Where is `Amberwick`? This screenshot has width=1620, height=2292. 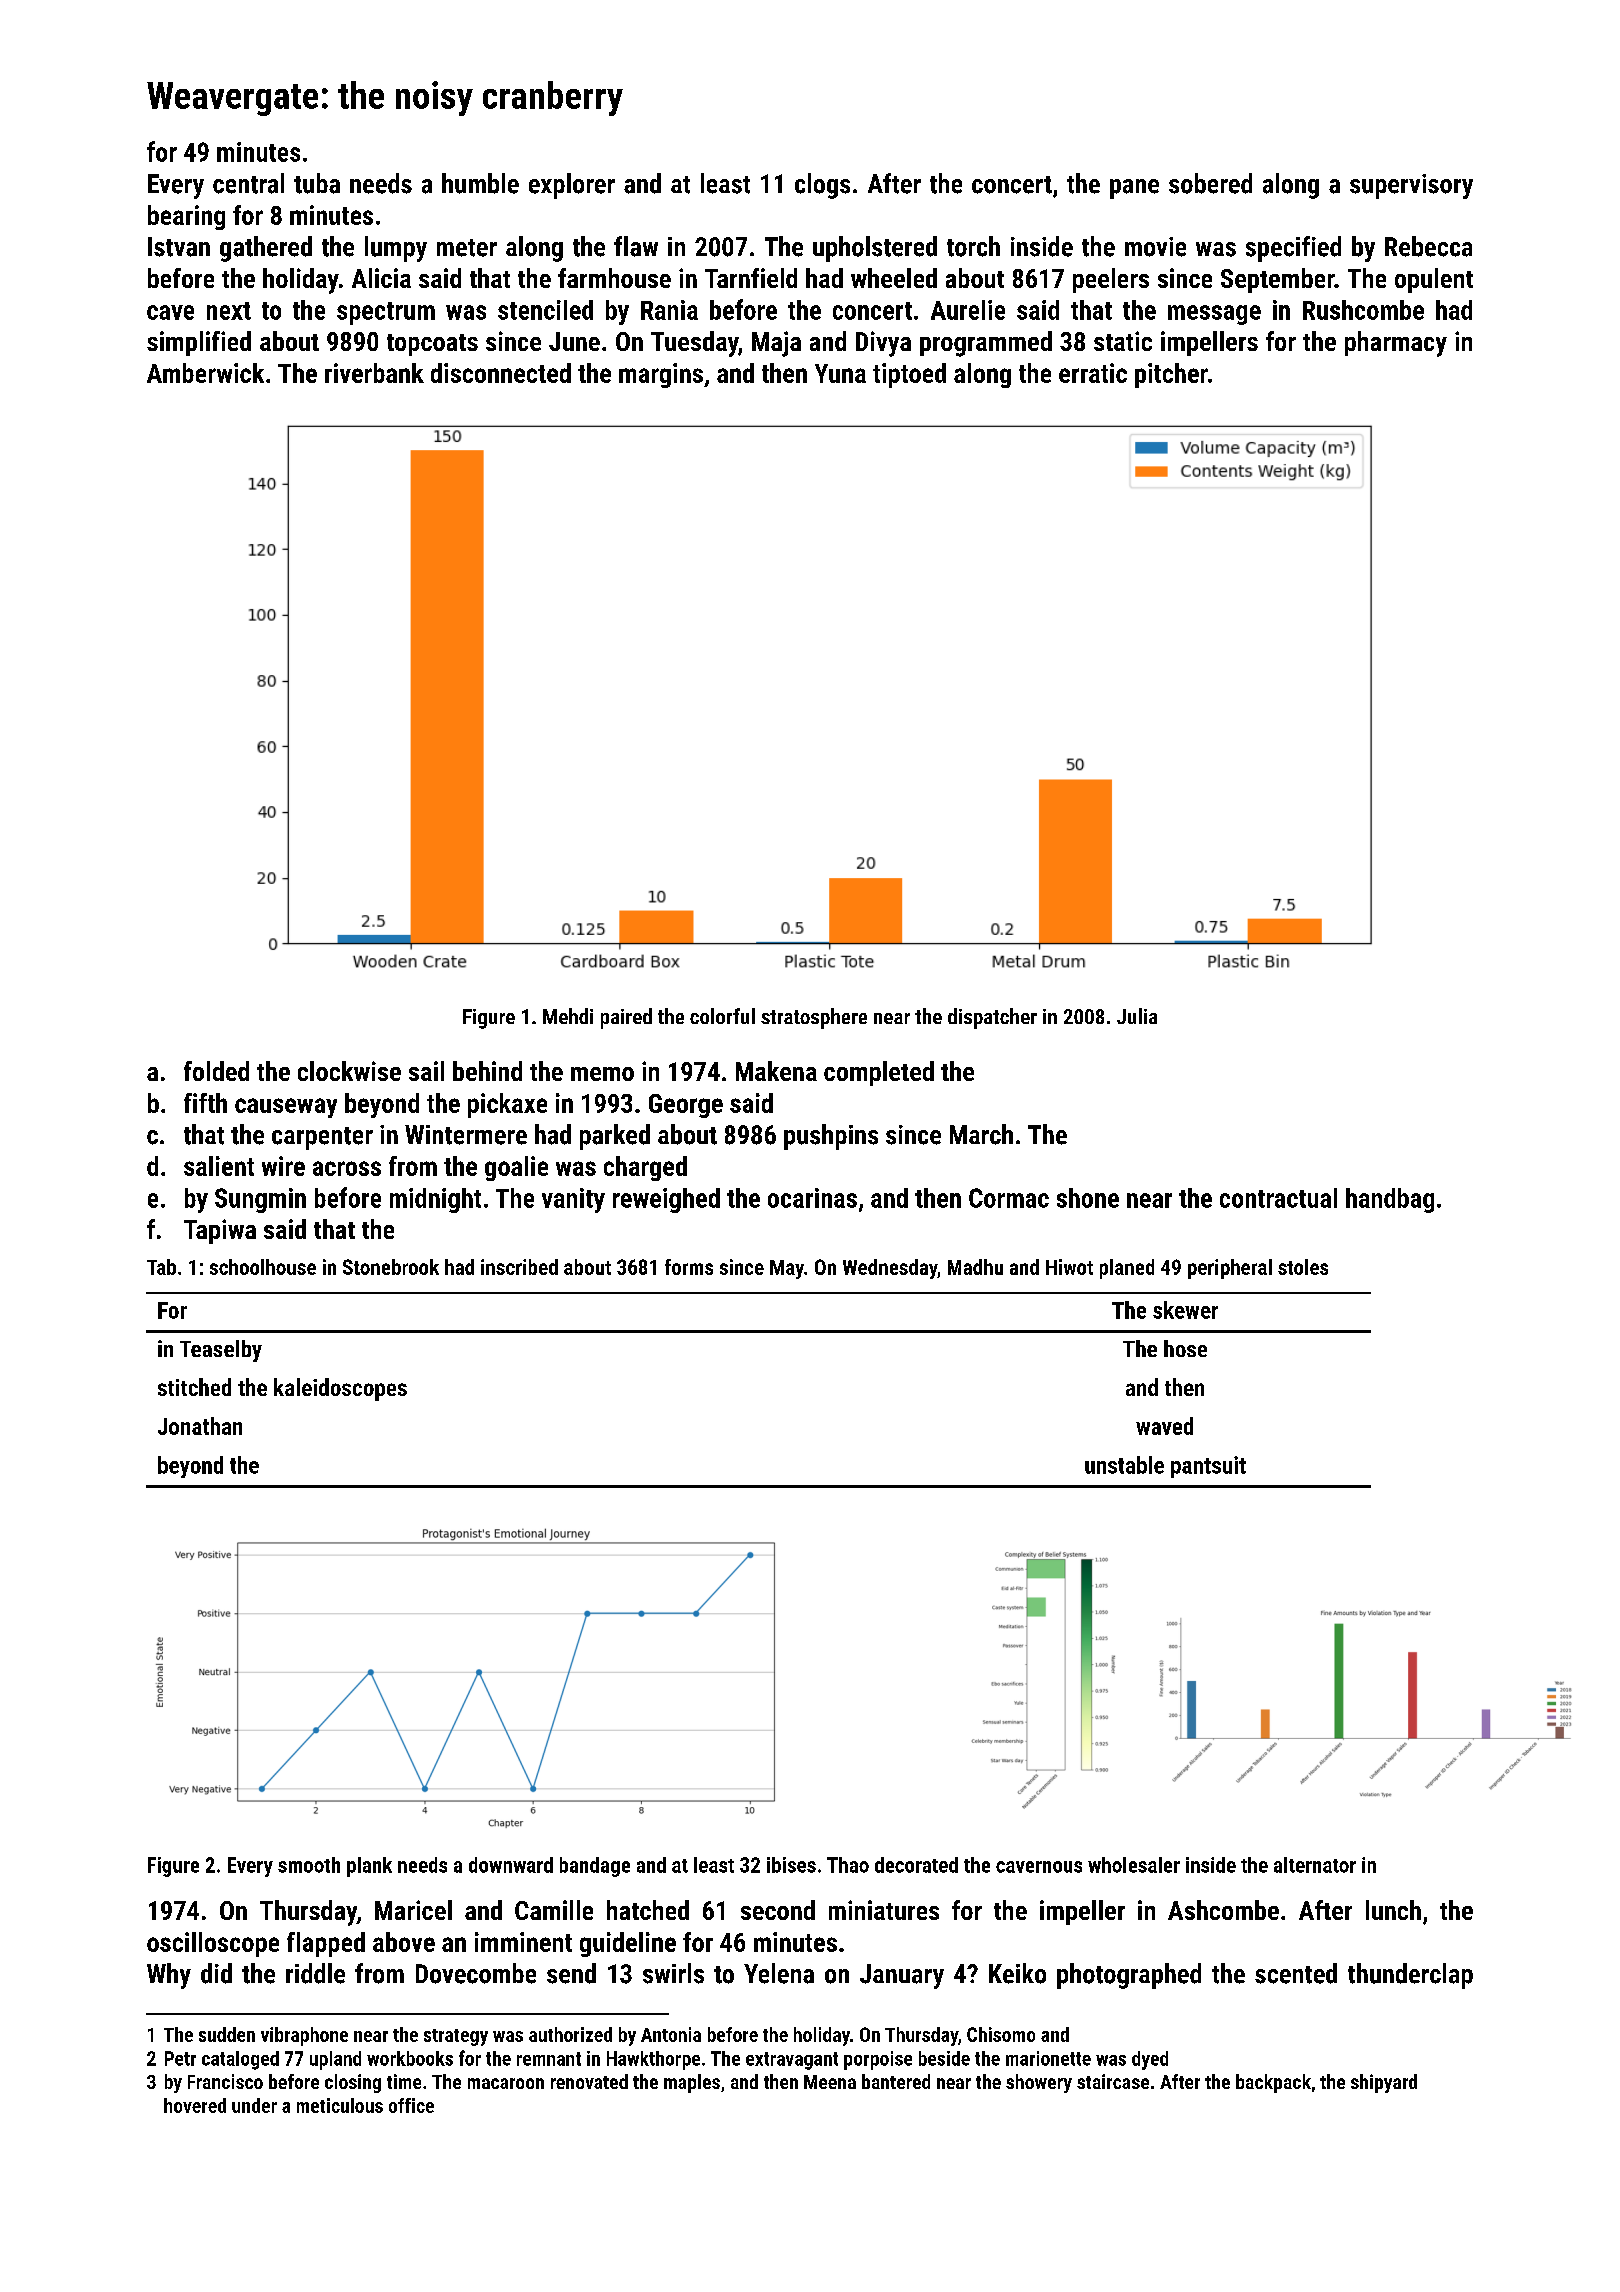
Amberwick is located at coordinates (205, 373).
